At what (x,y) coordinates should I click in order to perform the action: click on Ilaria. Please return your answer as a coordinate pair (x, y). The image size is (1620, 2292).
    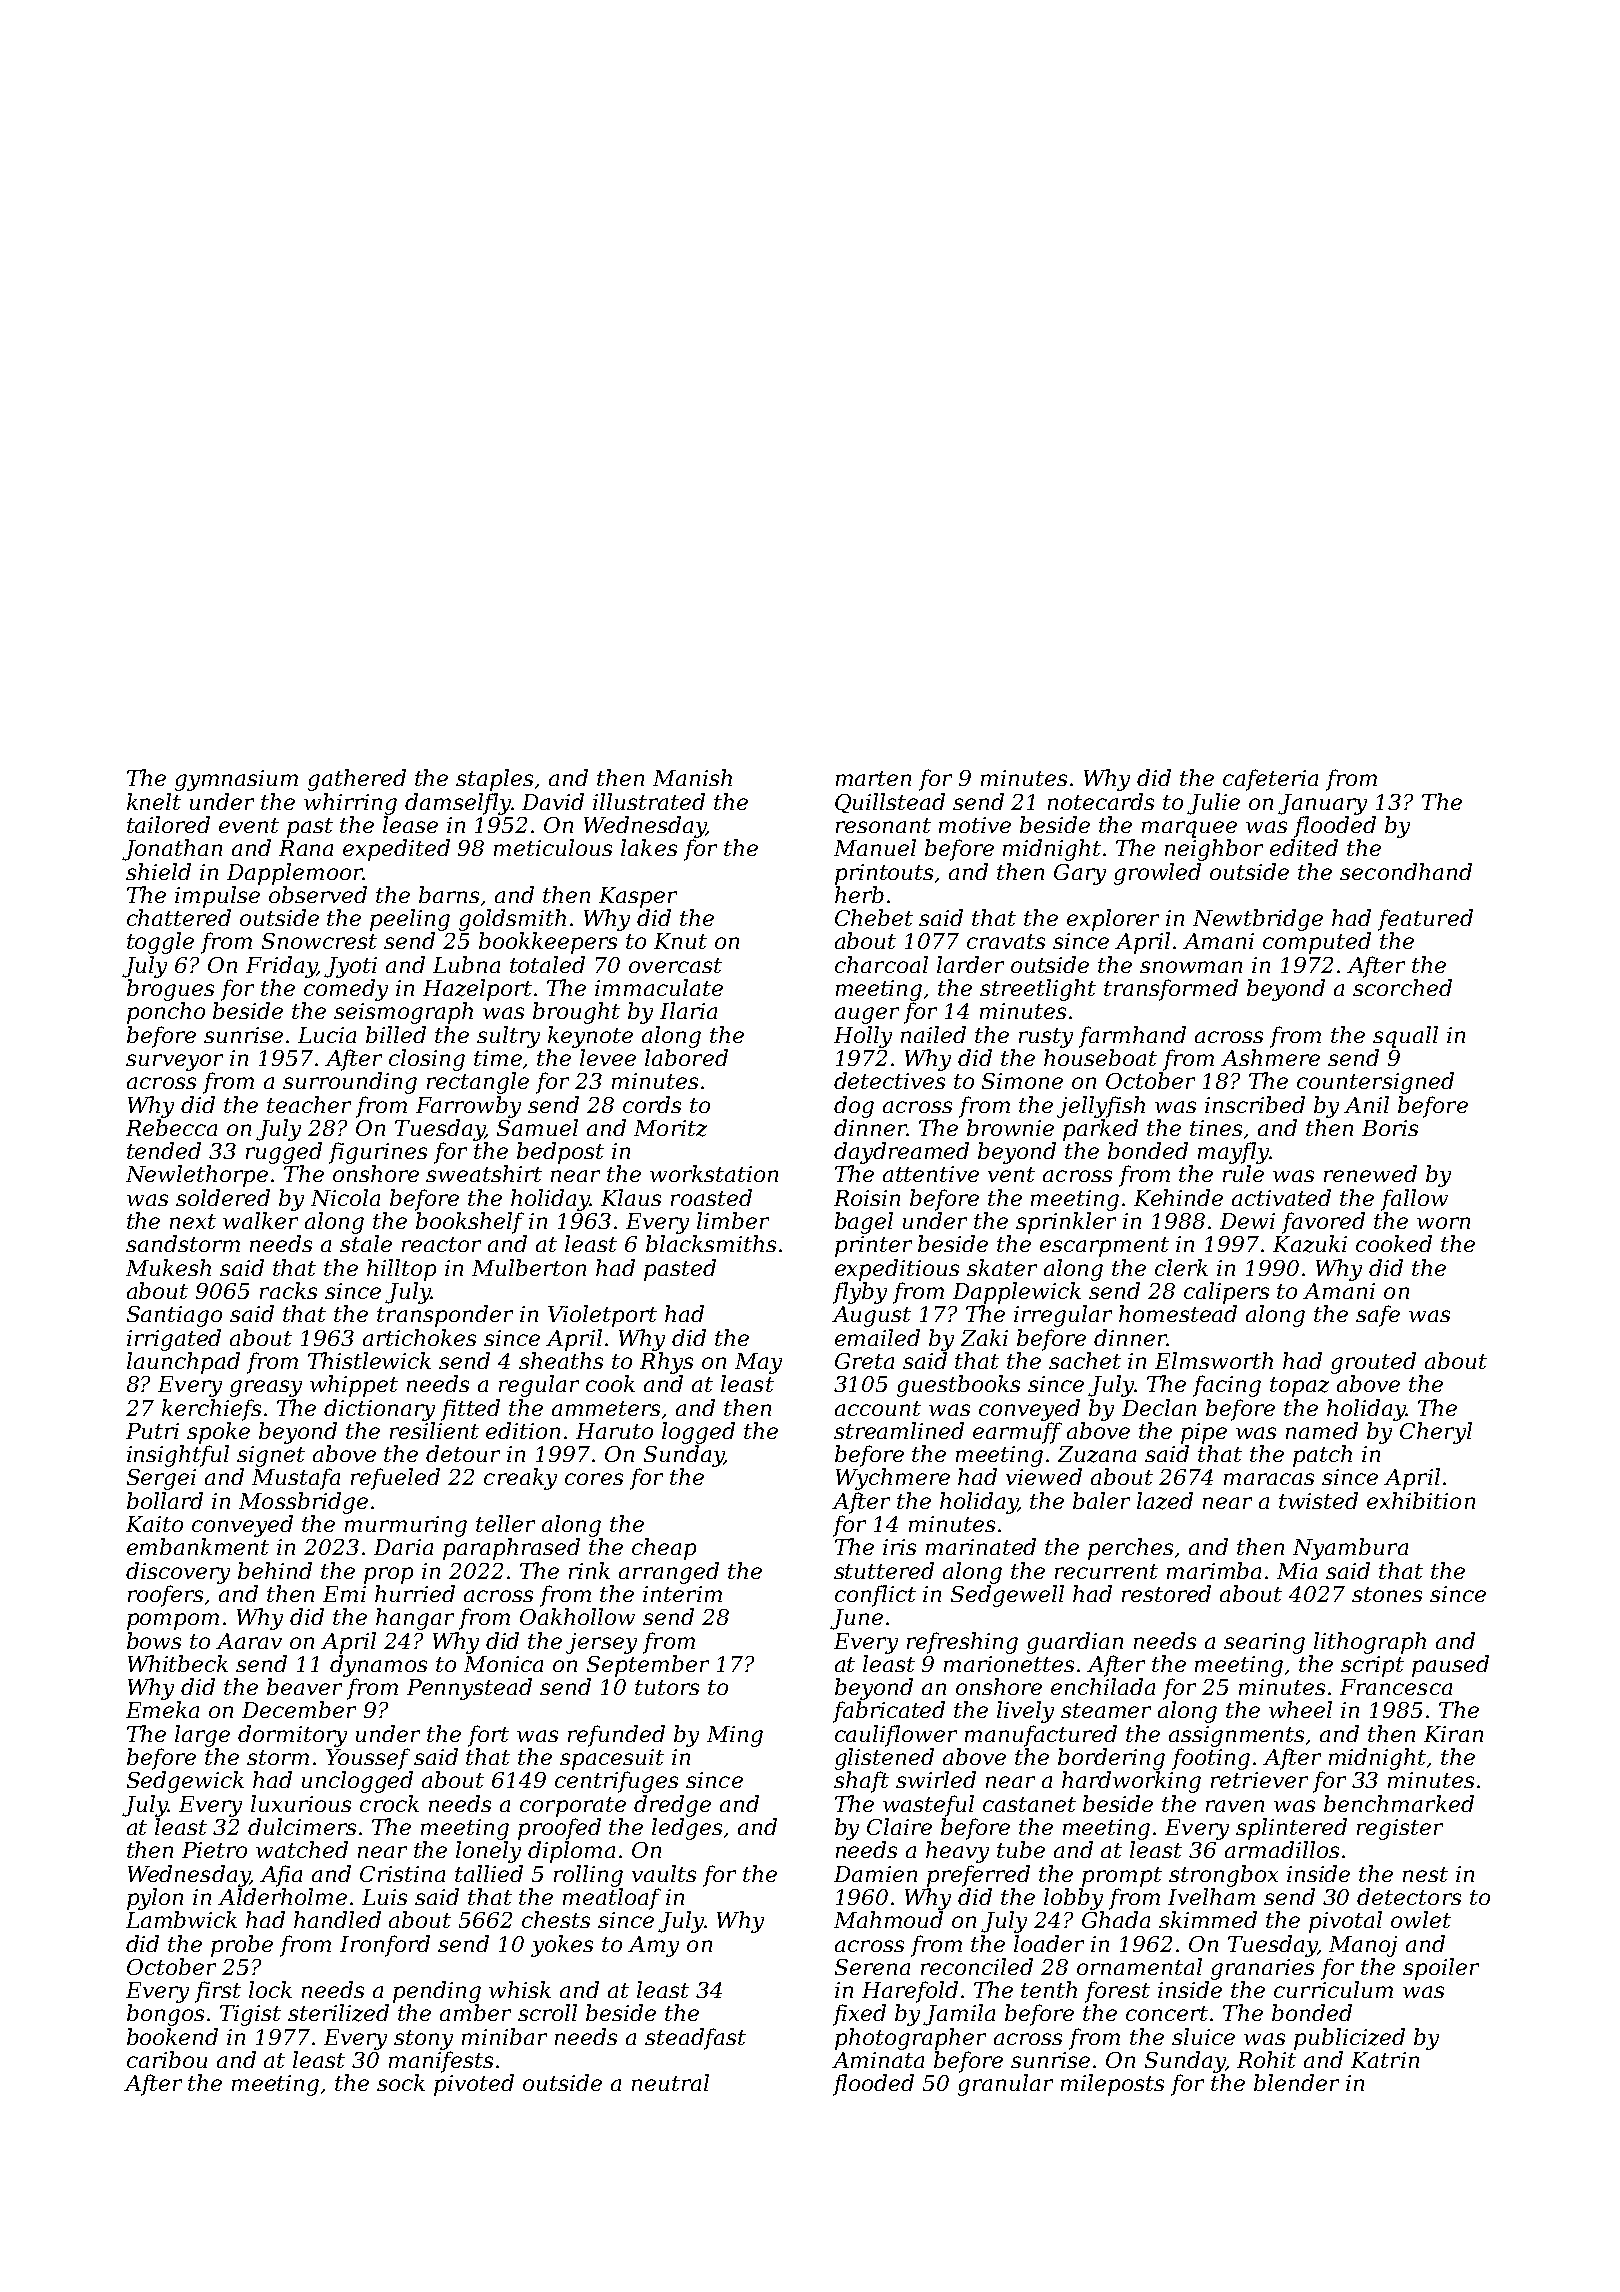
    Looking at the image, I should click on (688, 1010).
